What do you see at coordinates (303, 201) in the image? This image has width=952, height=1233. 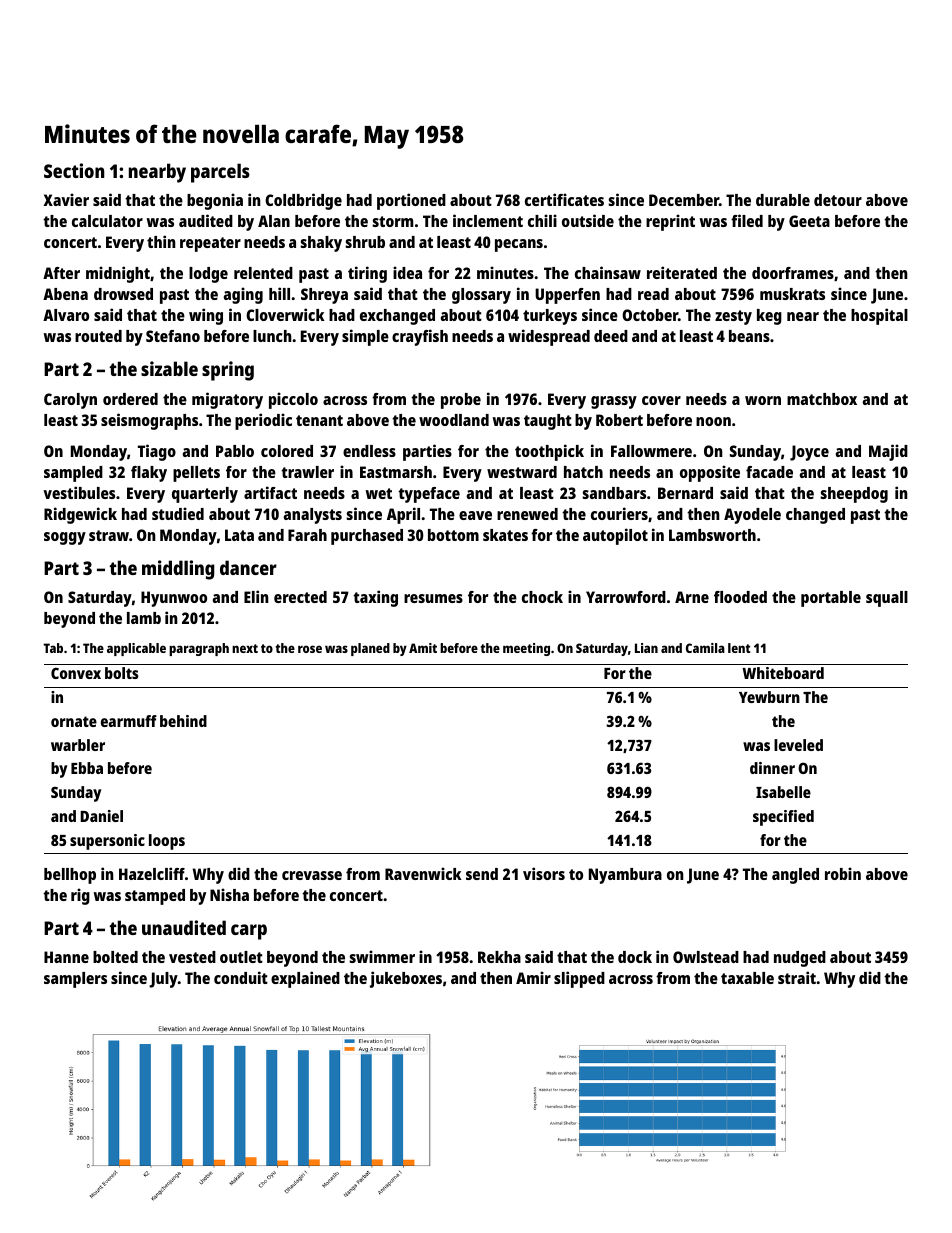 I see `Coldbridge` at bounding box center [303, 201].
